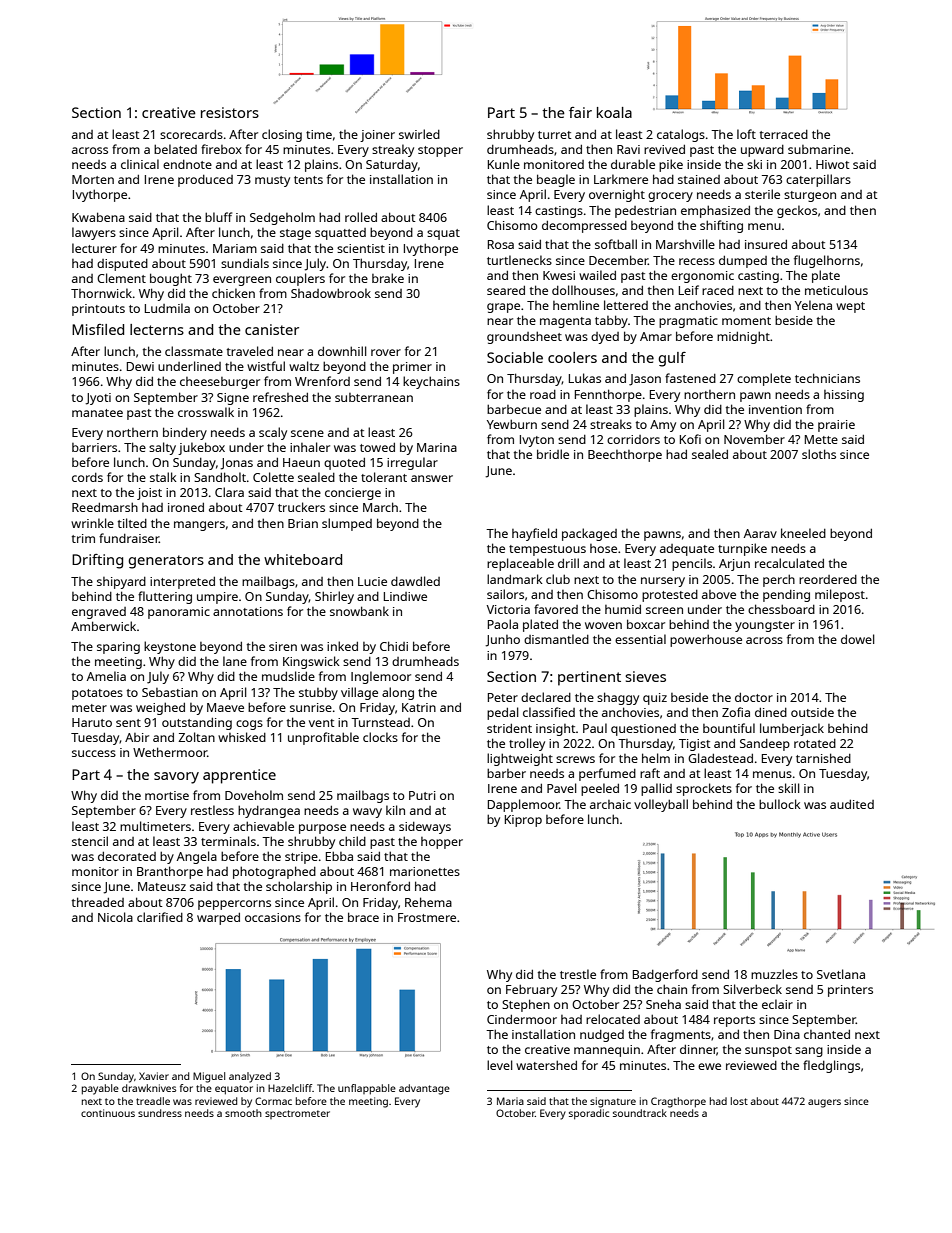  Describe the element at coordinates (243, 1113) in the screenshot. I see `smooth` at that location.
